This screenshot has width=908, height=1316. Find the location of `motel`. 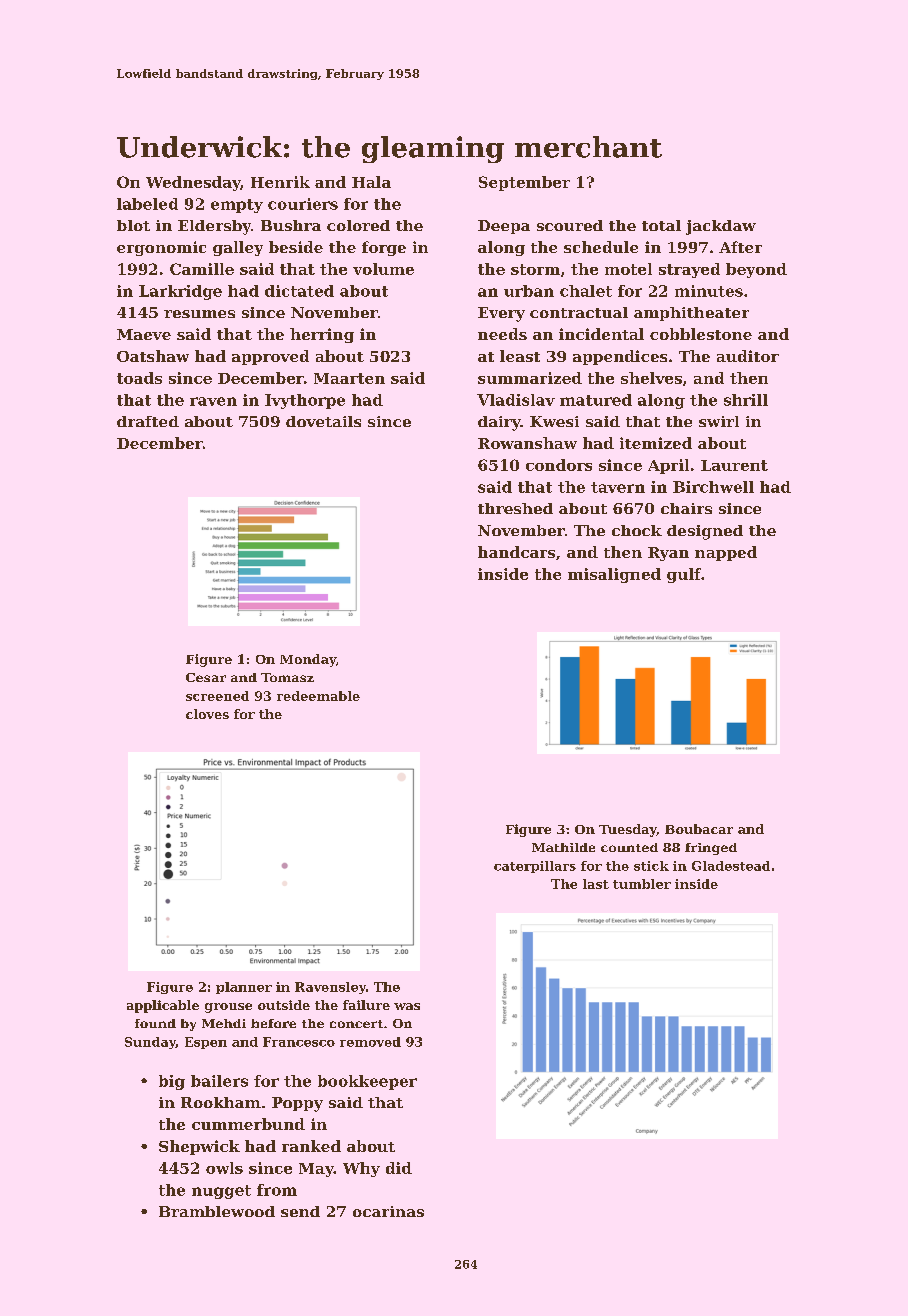

motel is located at coordinates (628, 269).
